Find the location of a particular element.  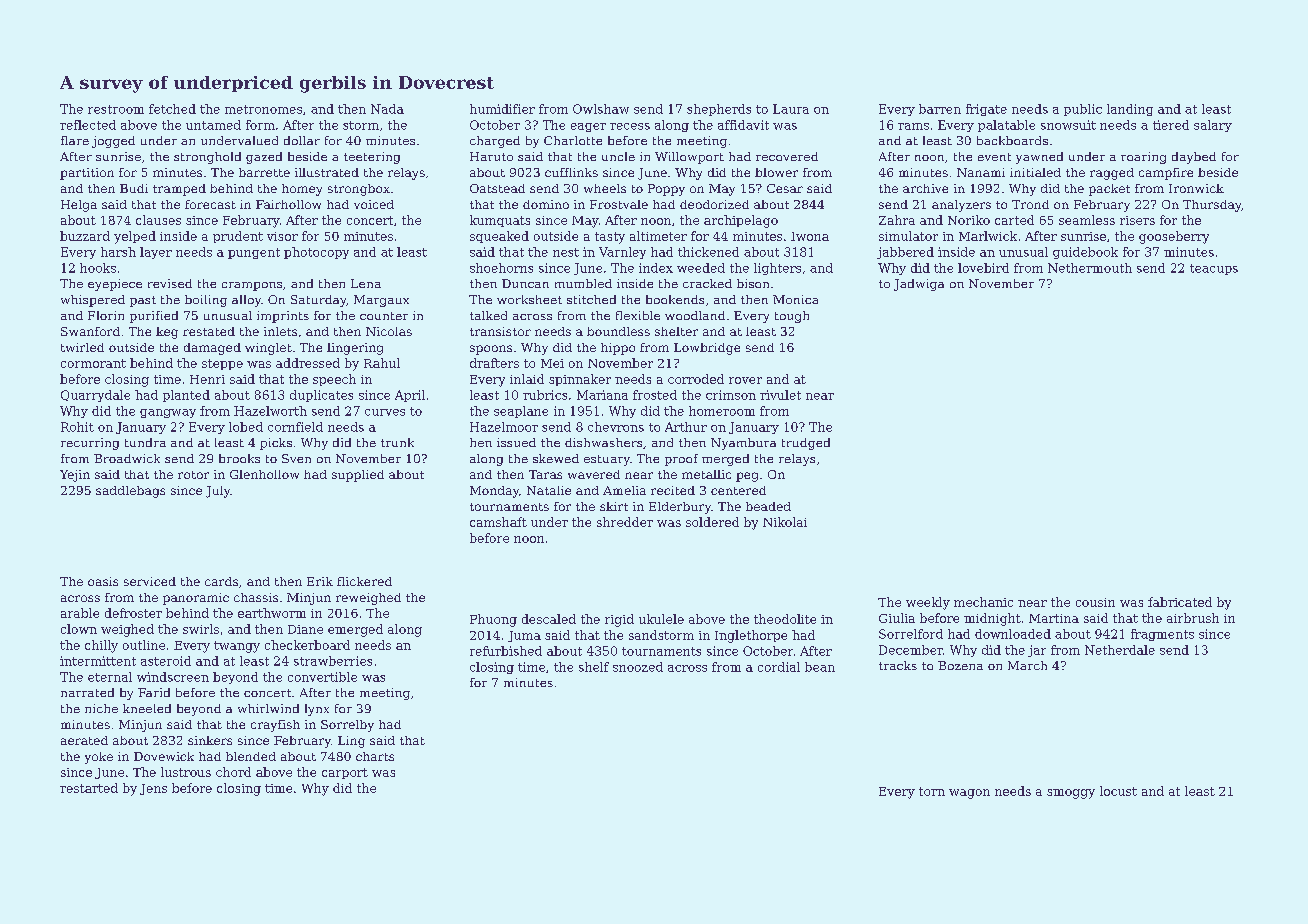

initialed is located at coordinates (1035, 172).
